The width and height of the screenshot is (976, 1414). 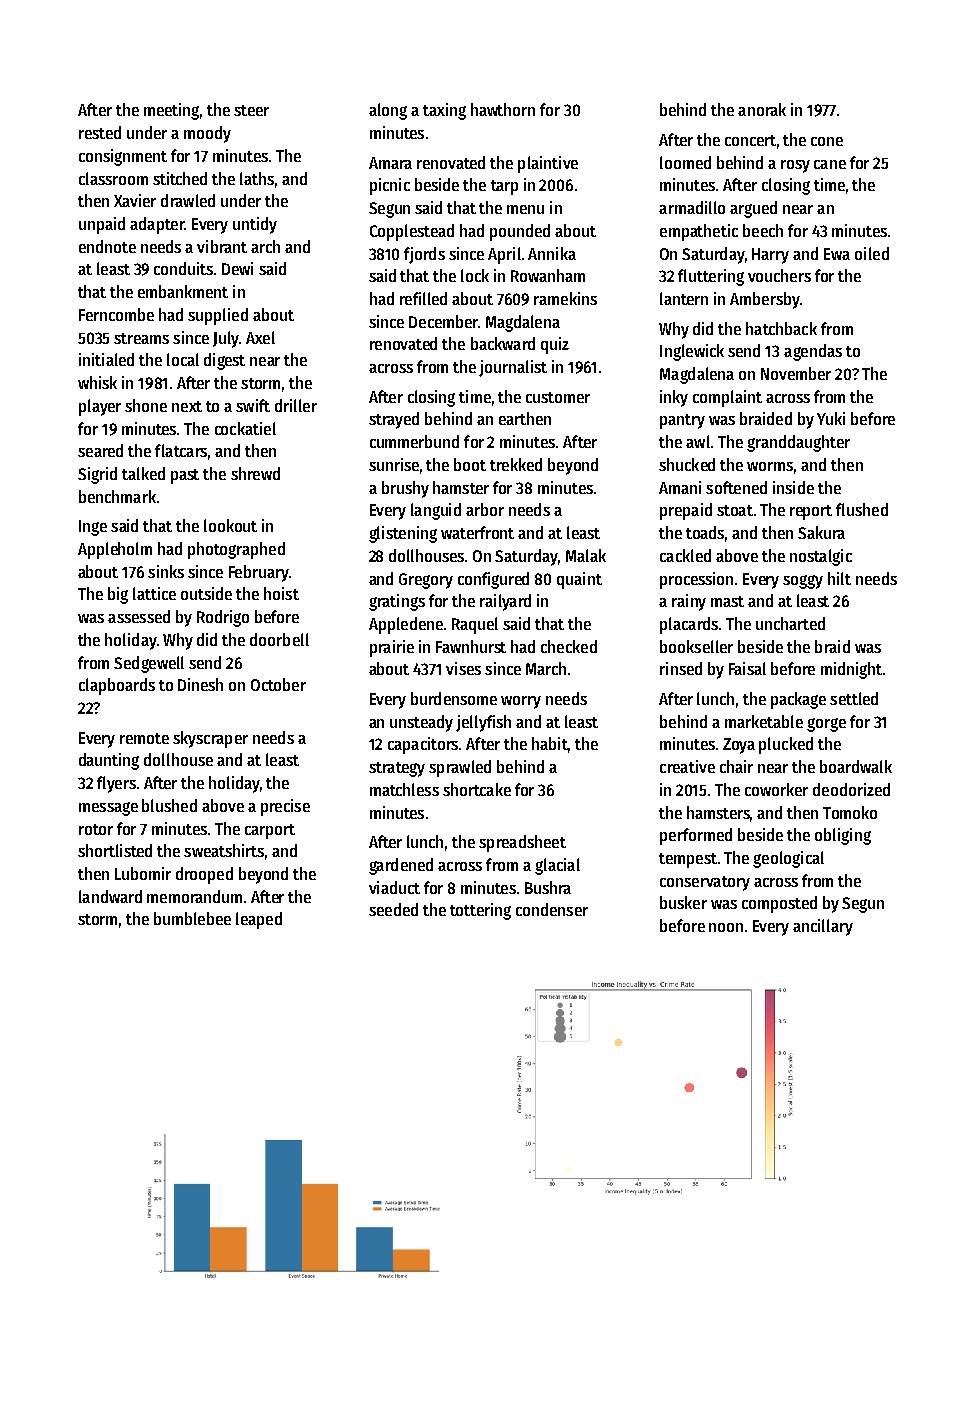 What do you see at coordinates (100, 132) in the screenshot?
I see `rested` at bounding box center [100, 132].
